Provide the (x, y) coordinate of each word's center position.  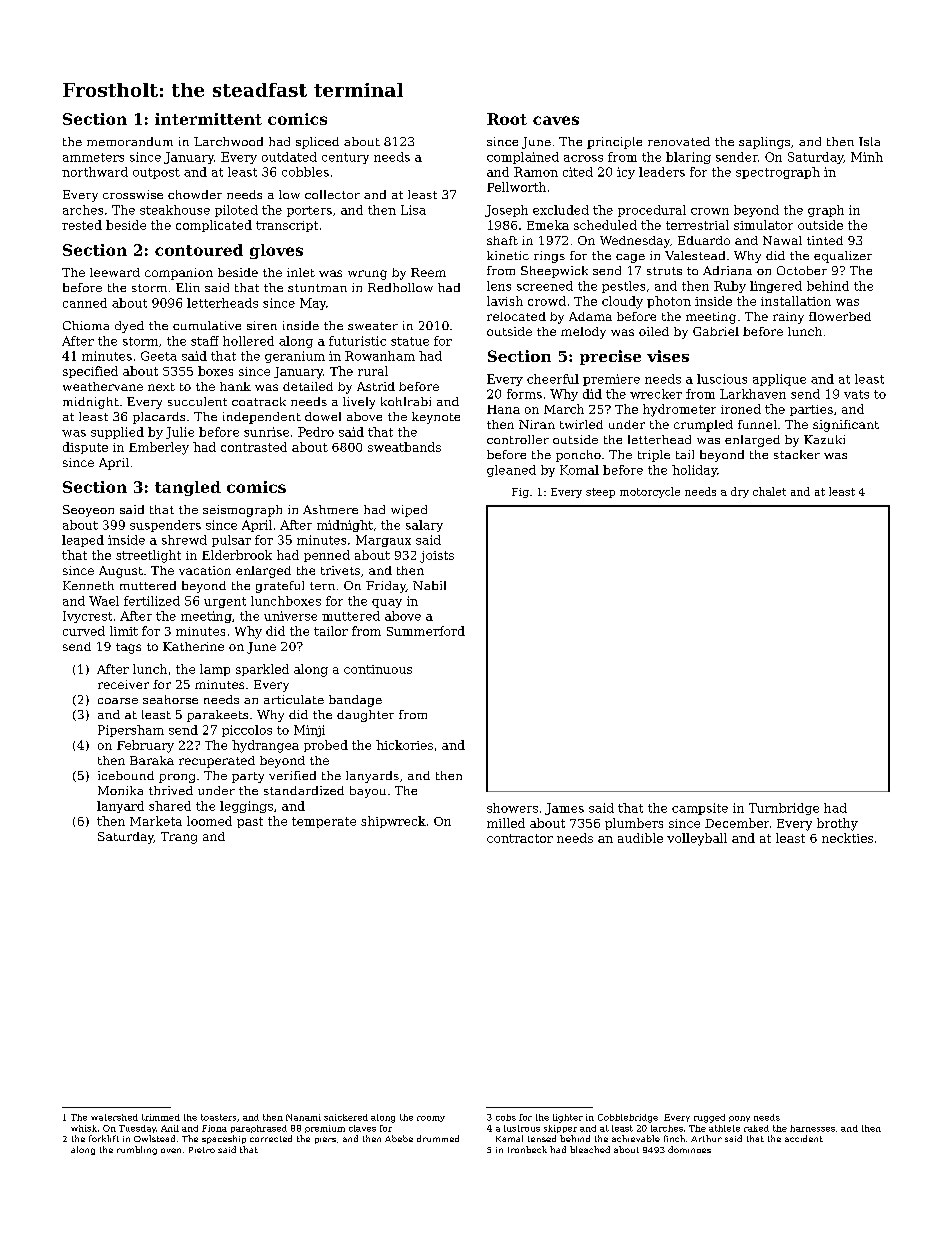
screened (545, 286)
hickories (404, 745)
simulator (763, 225)
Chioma (86, 325)
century (345, 158)
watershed (114, 1117)
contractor (520, 838)
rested (82, 225)
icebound (126, 775)
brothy (837, 824)
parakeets (217, 716)
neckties (847, 838)
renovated (679, 141)
